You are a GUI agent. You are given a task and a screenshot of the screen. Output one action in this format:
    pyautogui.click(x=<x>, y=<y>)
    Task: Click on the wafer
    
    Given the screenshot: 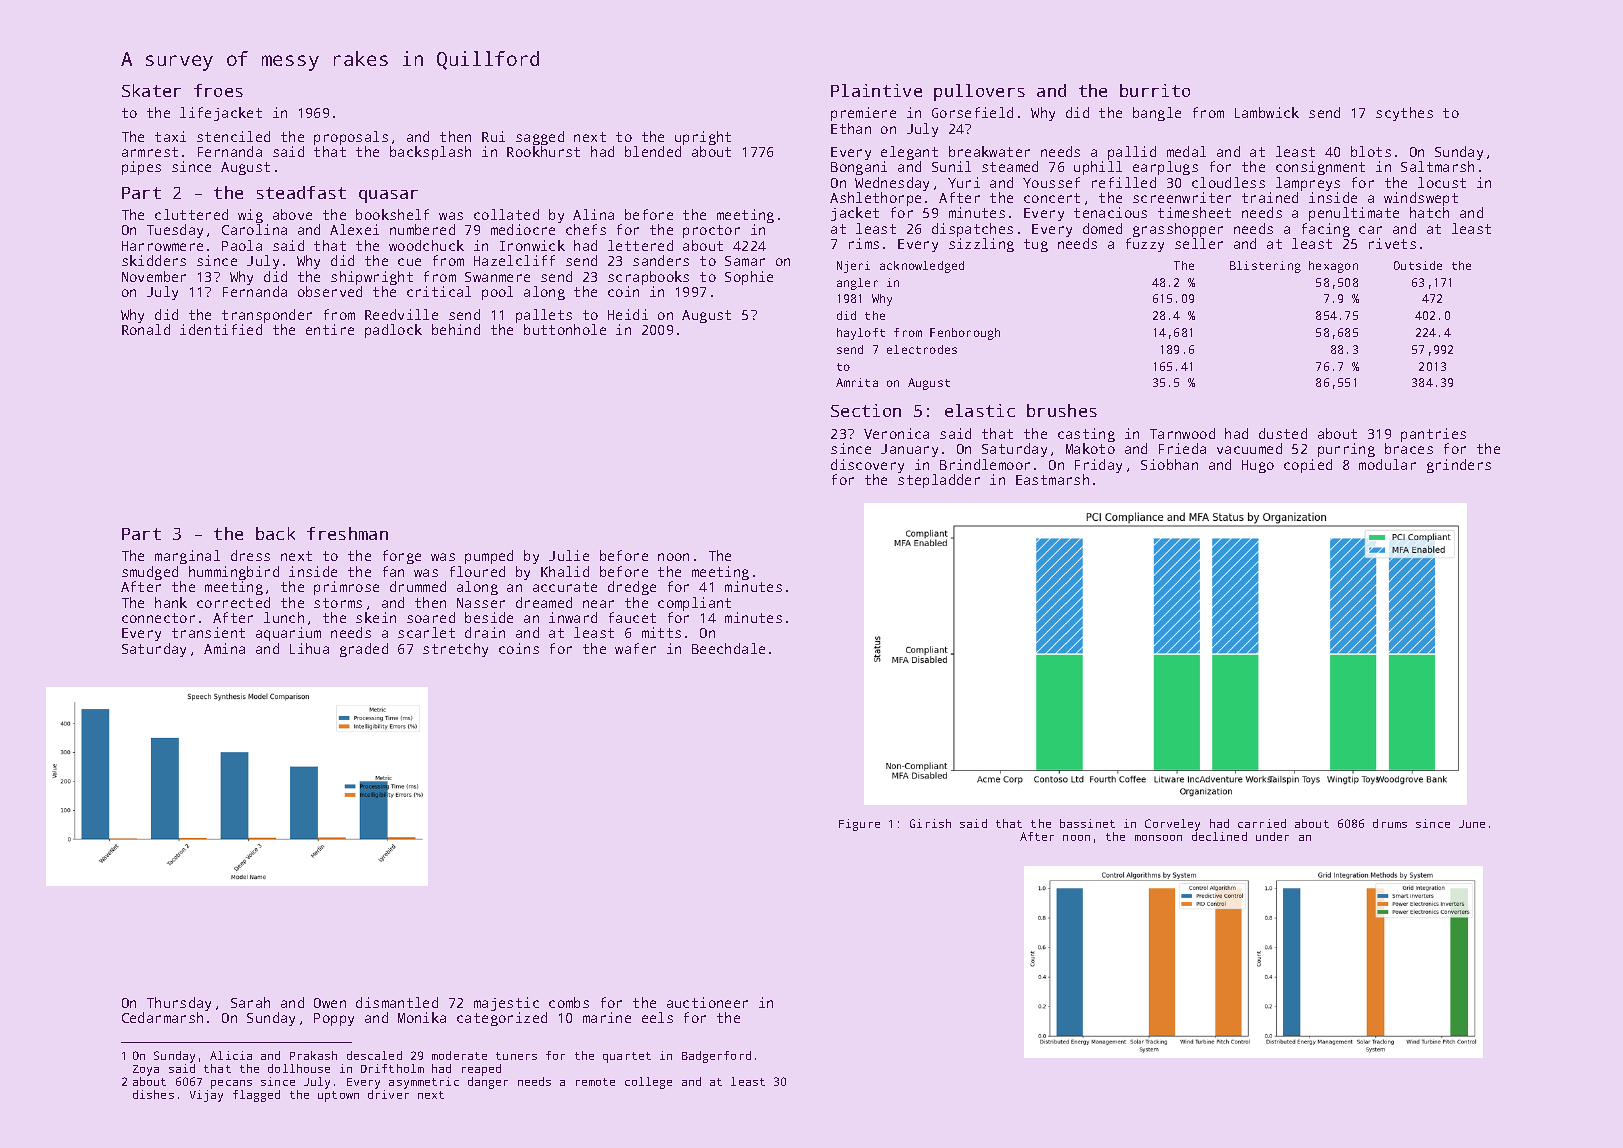 What is the action you would take?
    pyautogui.click(x=635, y=648)
